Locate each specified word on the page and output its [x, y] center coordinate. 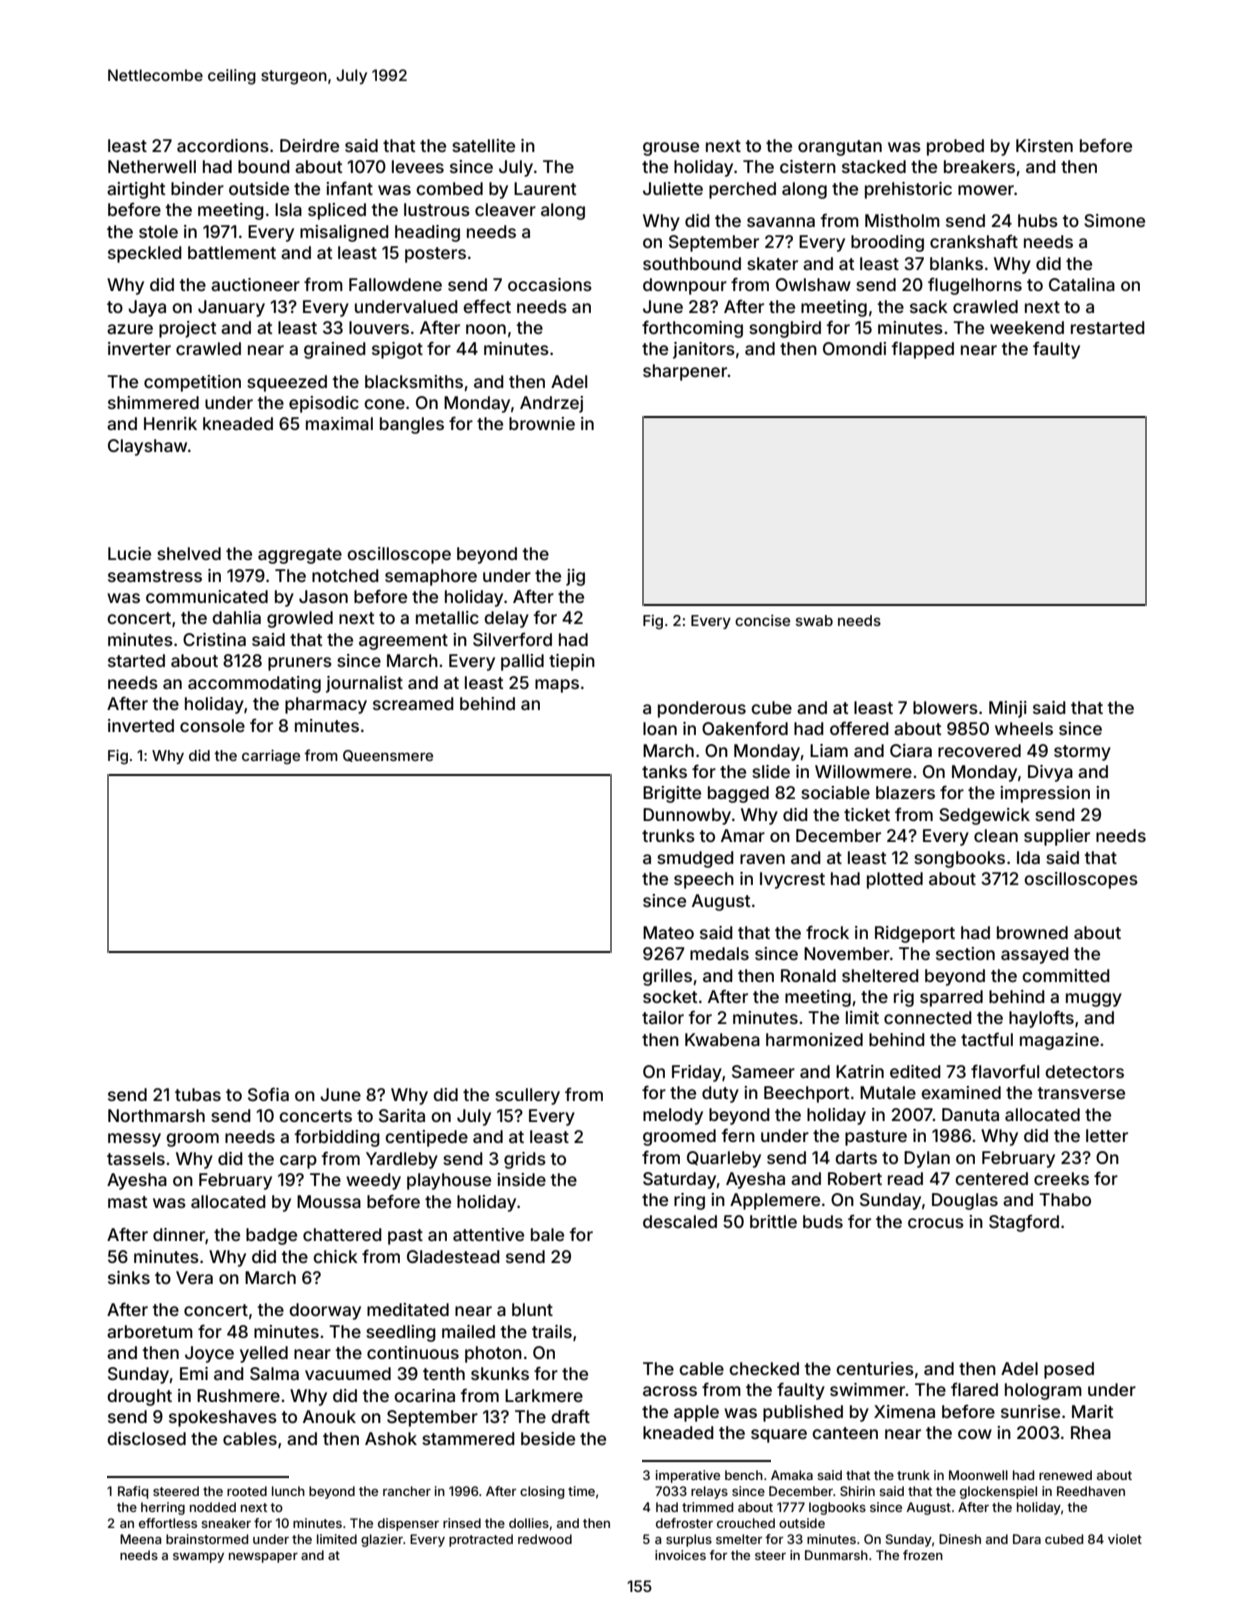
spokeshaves [223, 1418]
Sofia [268, 1094]
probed [955, 147]
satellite [483, 145]
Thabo [1065, 1199]
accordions [223, 145]
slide [771, 771]
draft [570, 1416]
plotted [895, 880]
